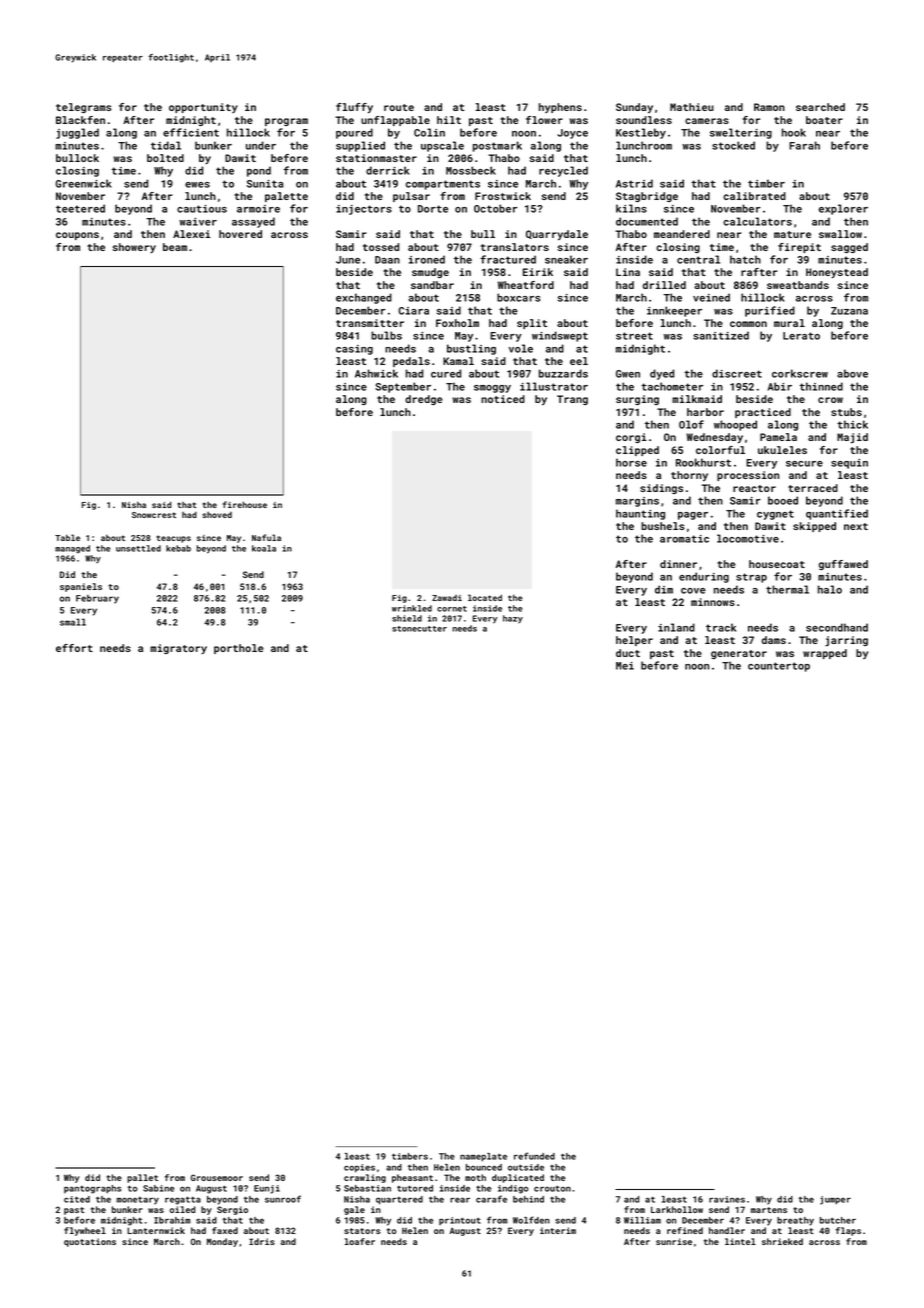 The image size is (924, 1308). Describe the element at coordinates (544, 120) in the screenshot. I see `flower` at that location.
